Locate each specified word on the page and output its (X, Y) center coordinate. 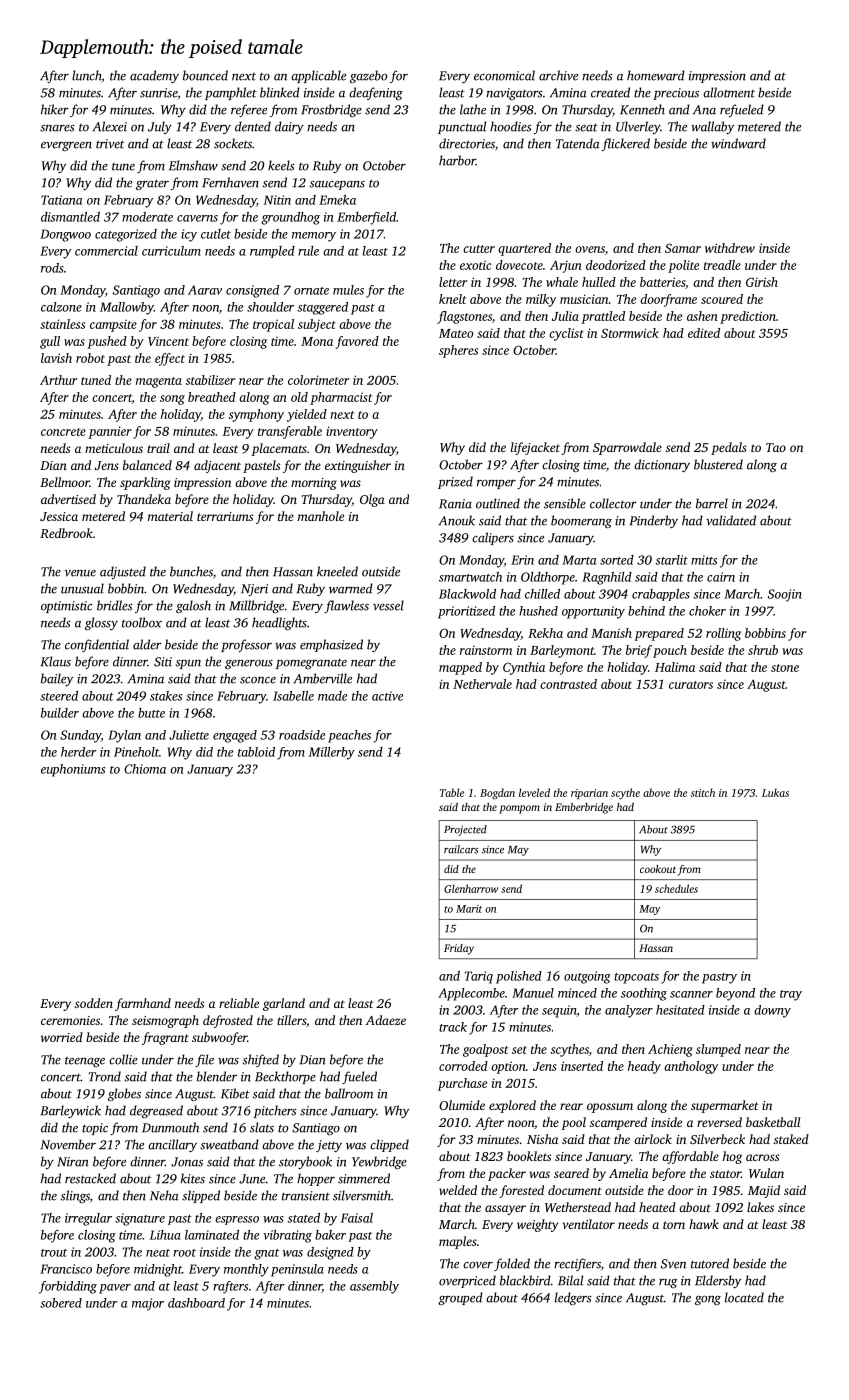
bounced (205, 75)
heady (644, 1067)
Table (452, 792)
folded (512, 1264)
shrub (763, 650)
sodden (94, 1003)
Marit (469, 909)
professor (246, 645)
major (148, 1304)
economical (504, 75)
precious (676, 94)
